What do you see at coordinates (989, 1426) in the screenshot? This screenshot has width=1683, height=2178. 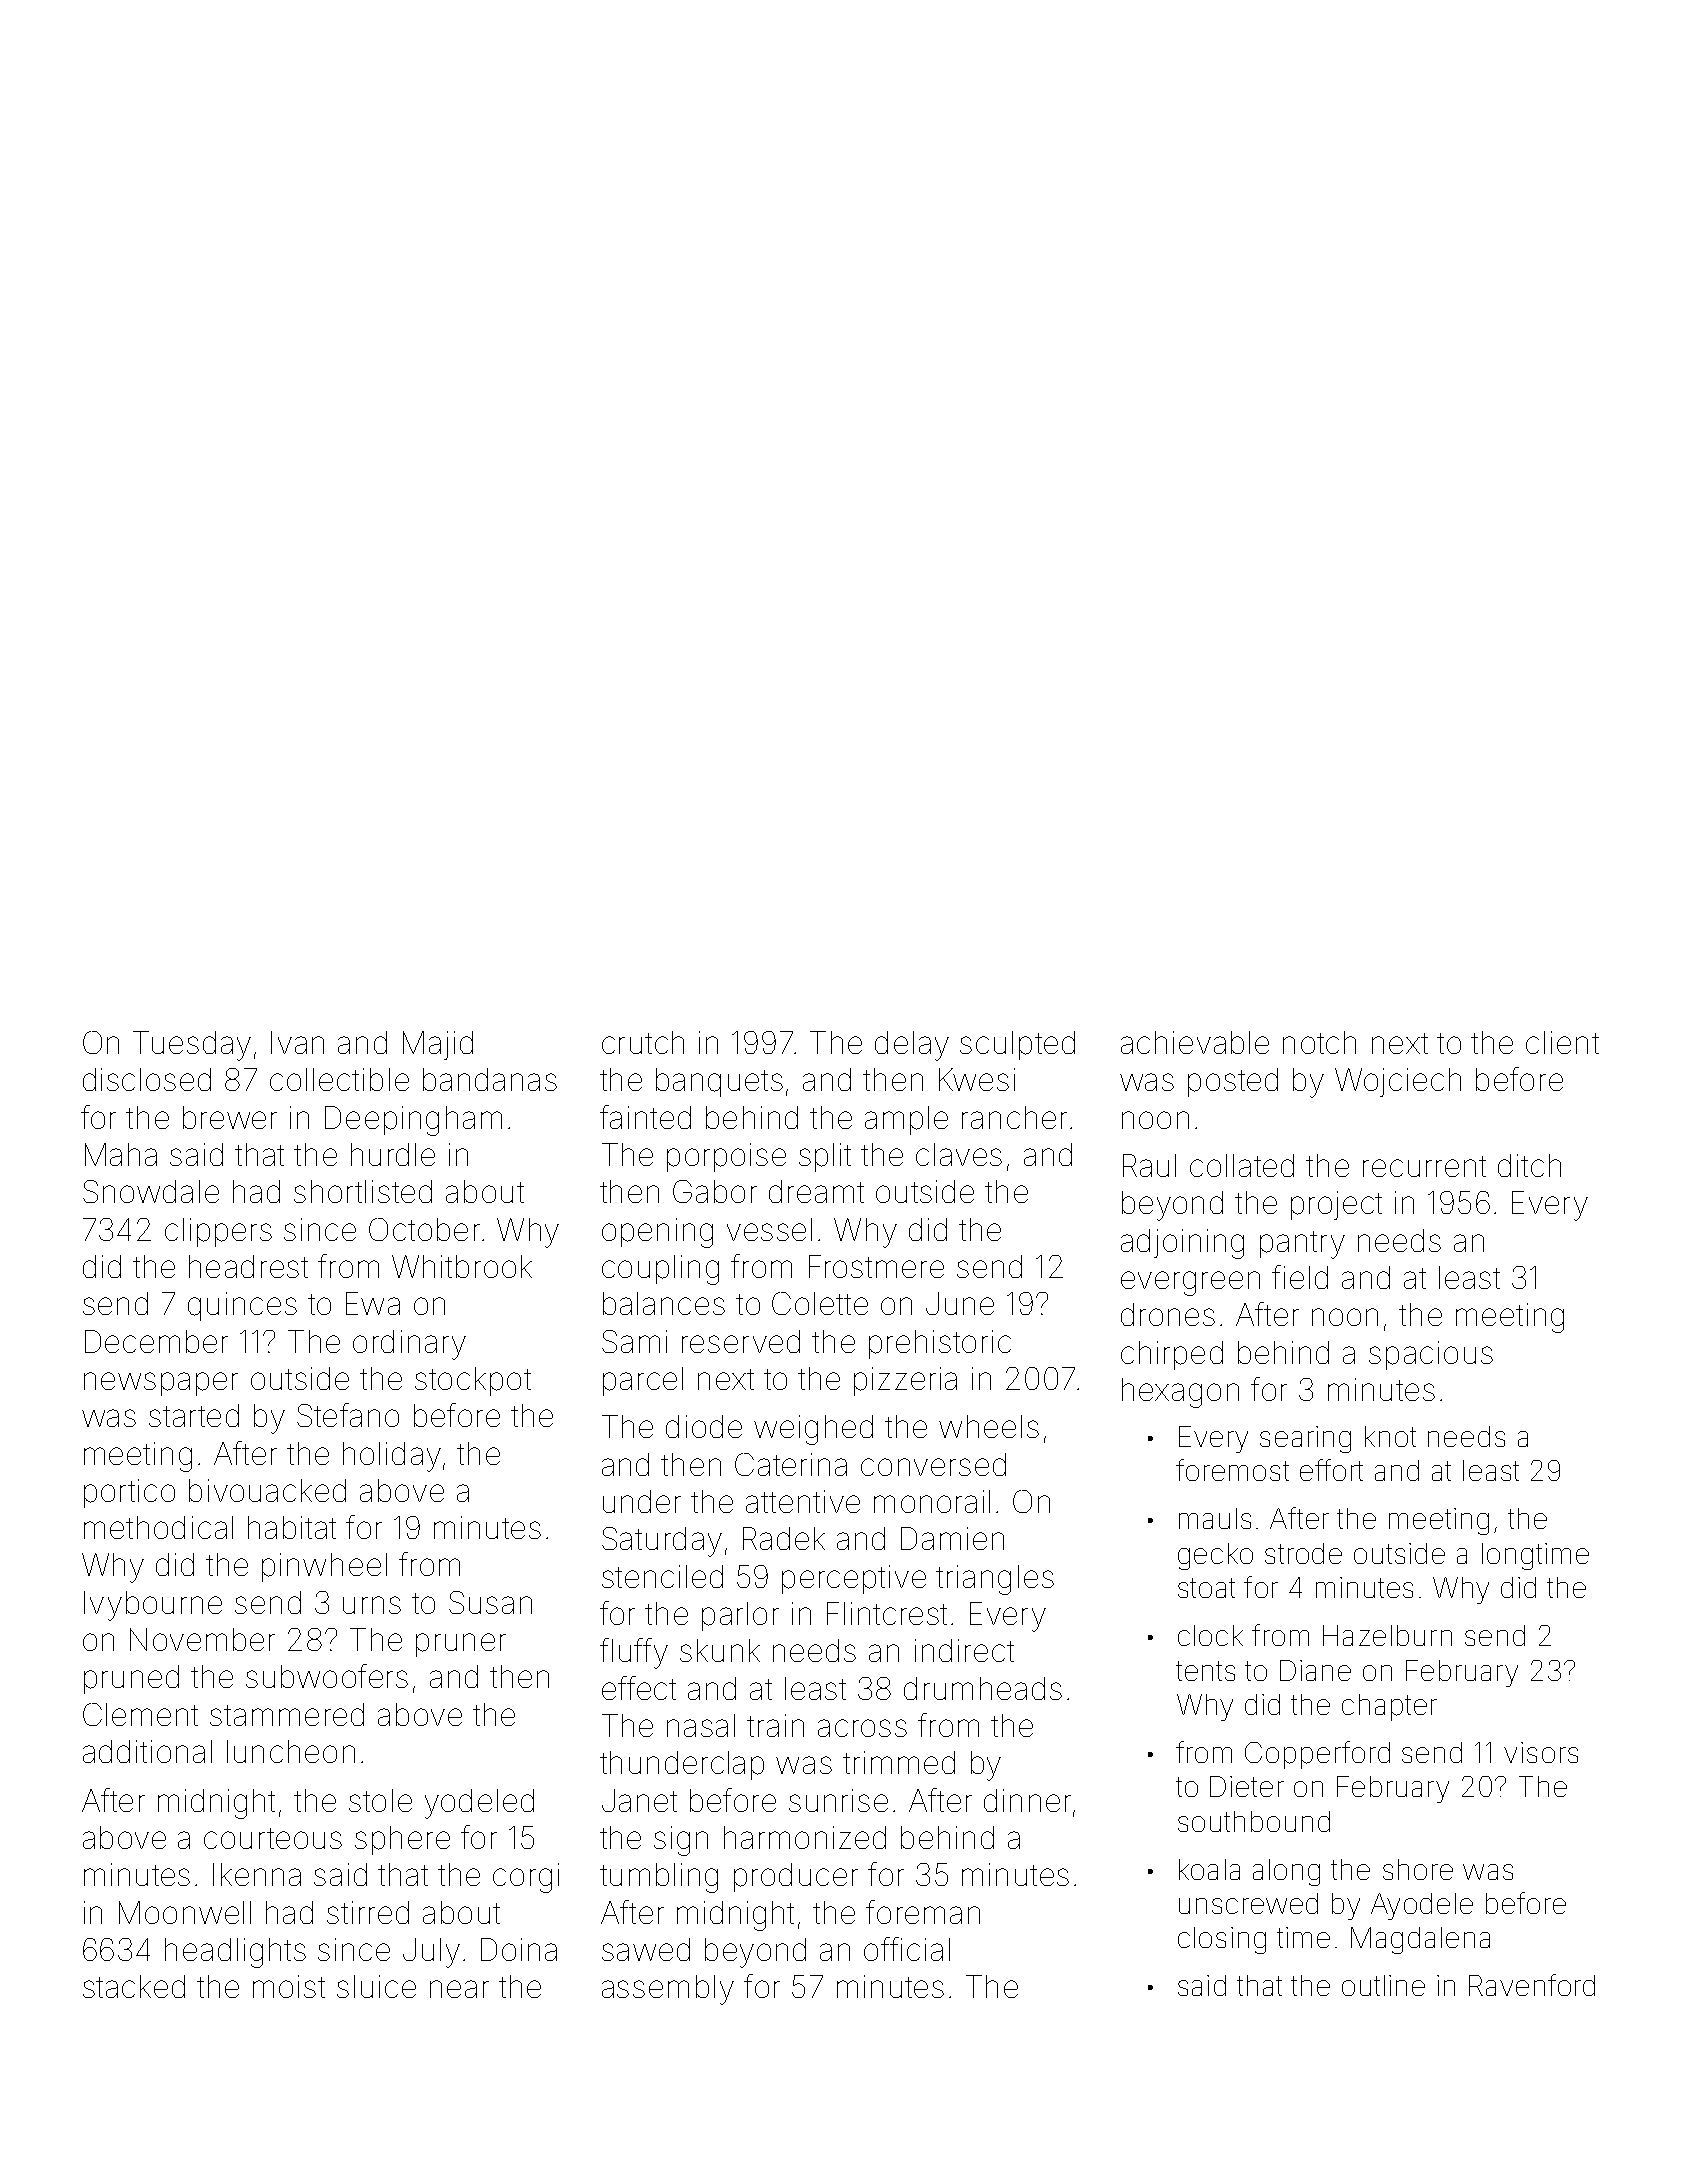 I see `wheels` at bounding box center [989, 1426].
